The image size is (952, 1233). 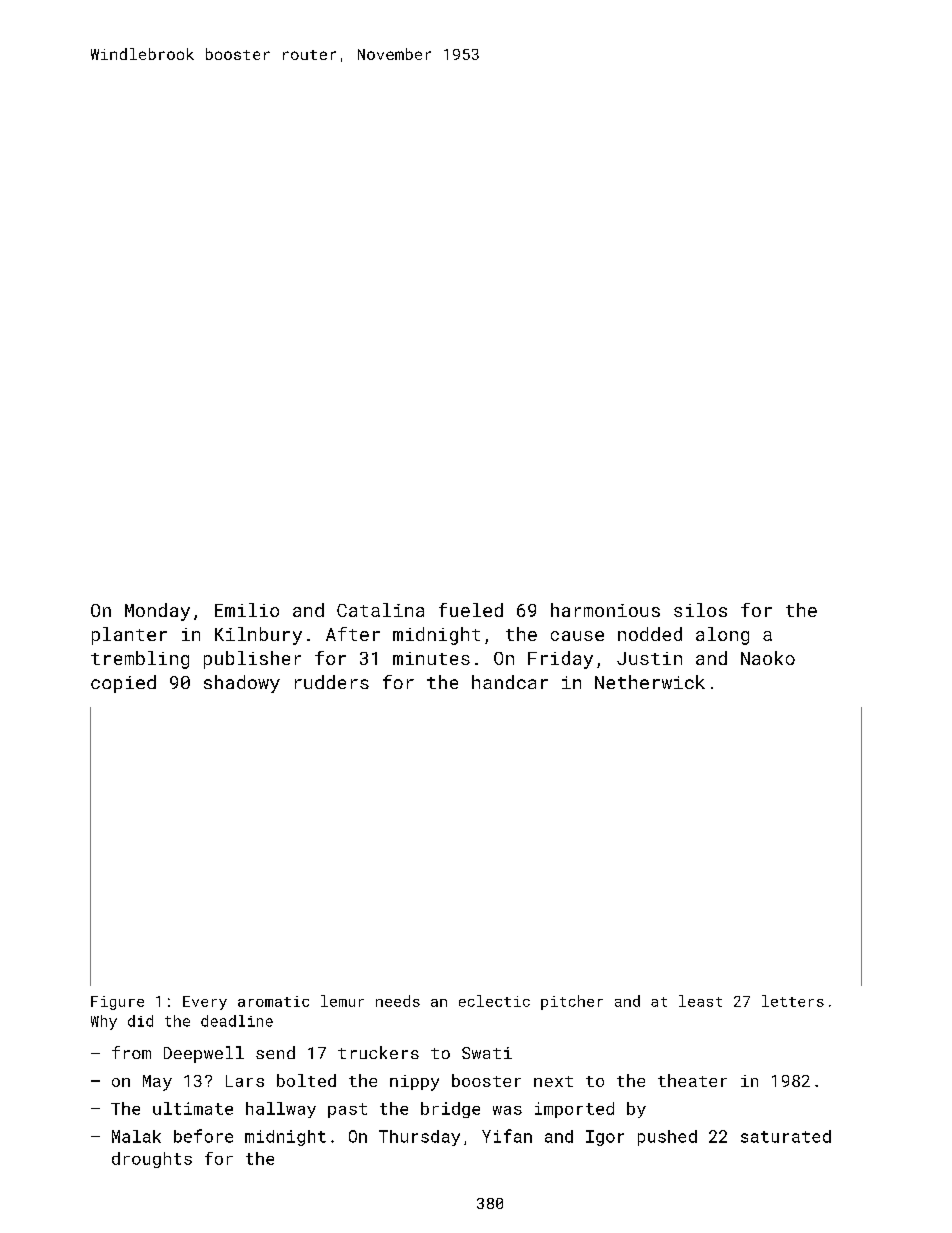 What do you see at coordinates (123, 684) in the screenshot?
I see `copied` at bounding box center [123, 684].
